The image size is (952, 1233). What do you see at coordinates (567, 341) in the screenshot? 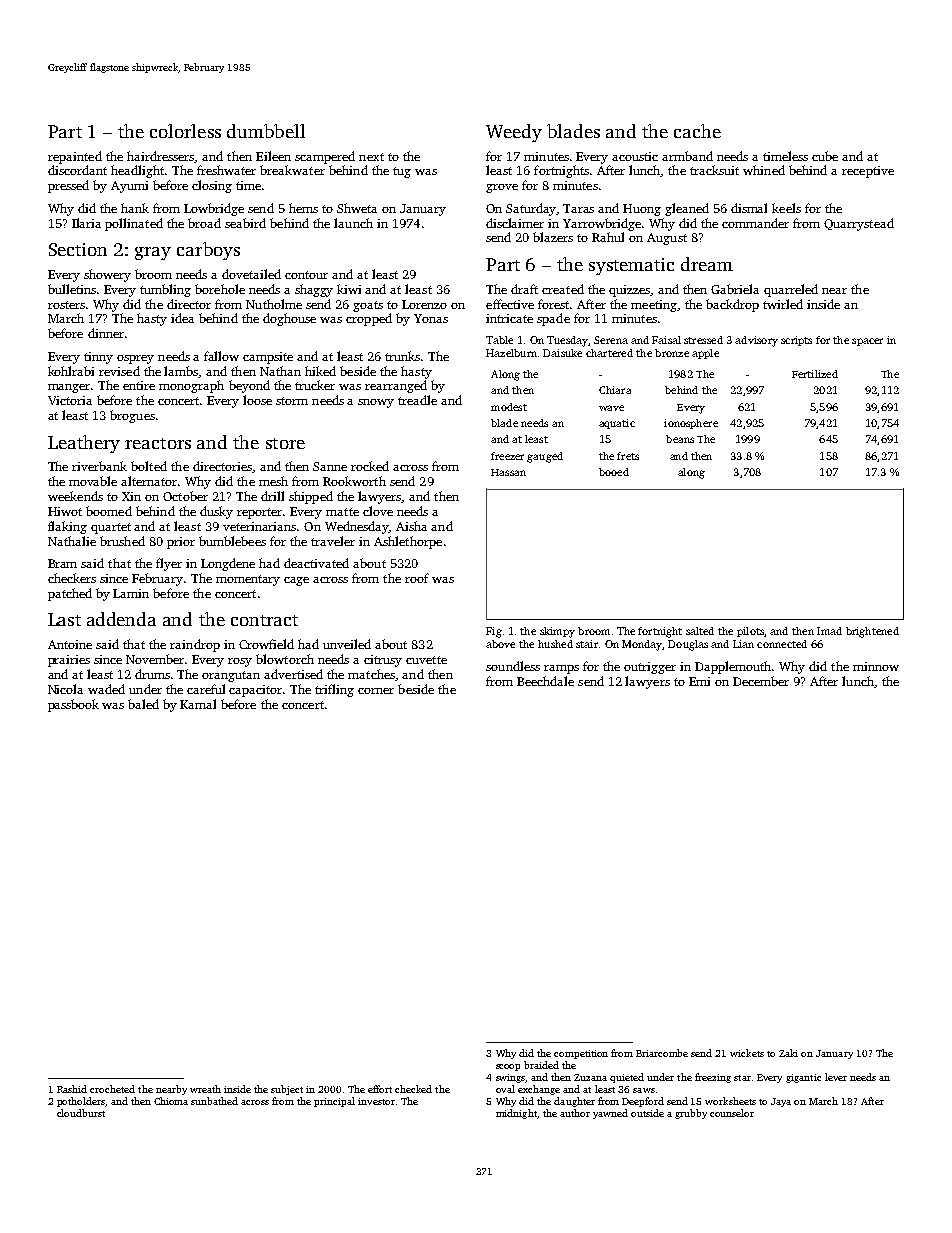
I see `Tuesday` at bounding box center [567, 341].
